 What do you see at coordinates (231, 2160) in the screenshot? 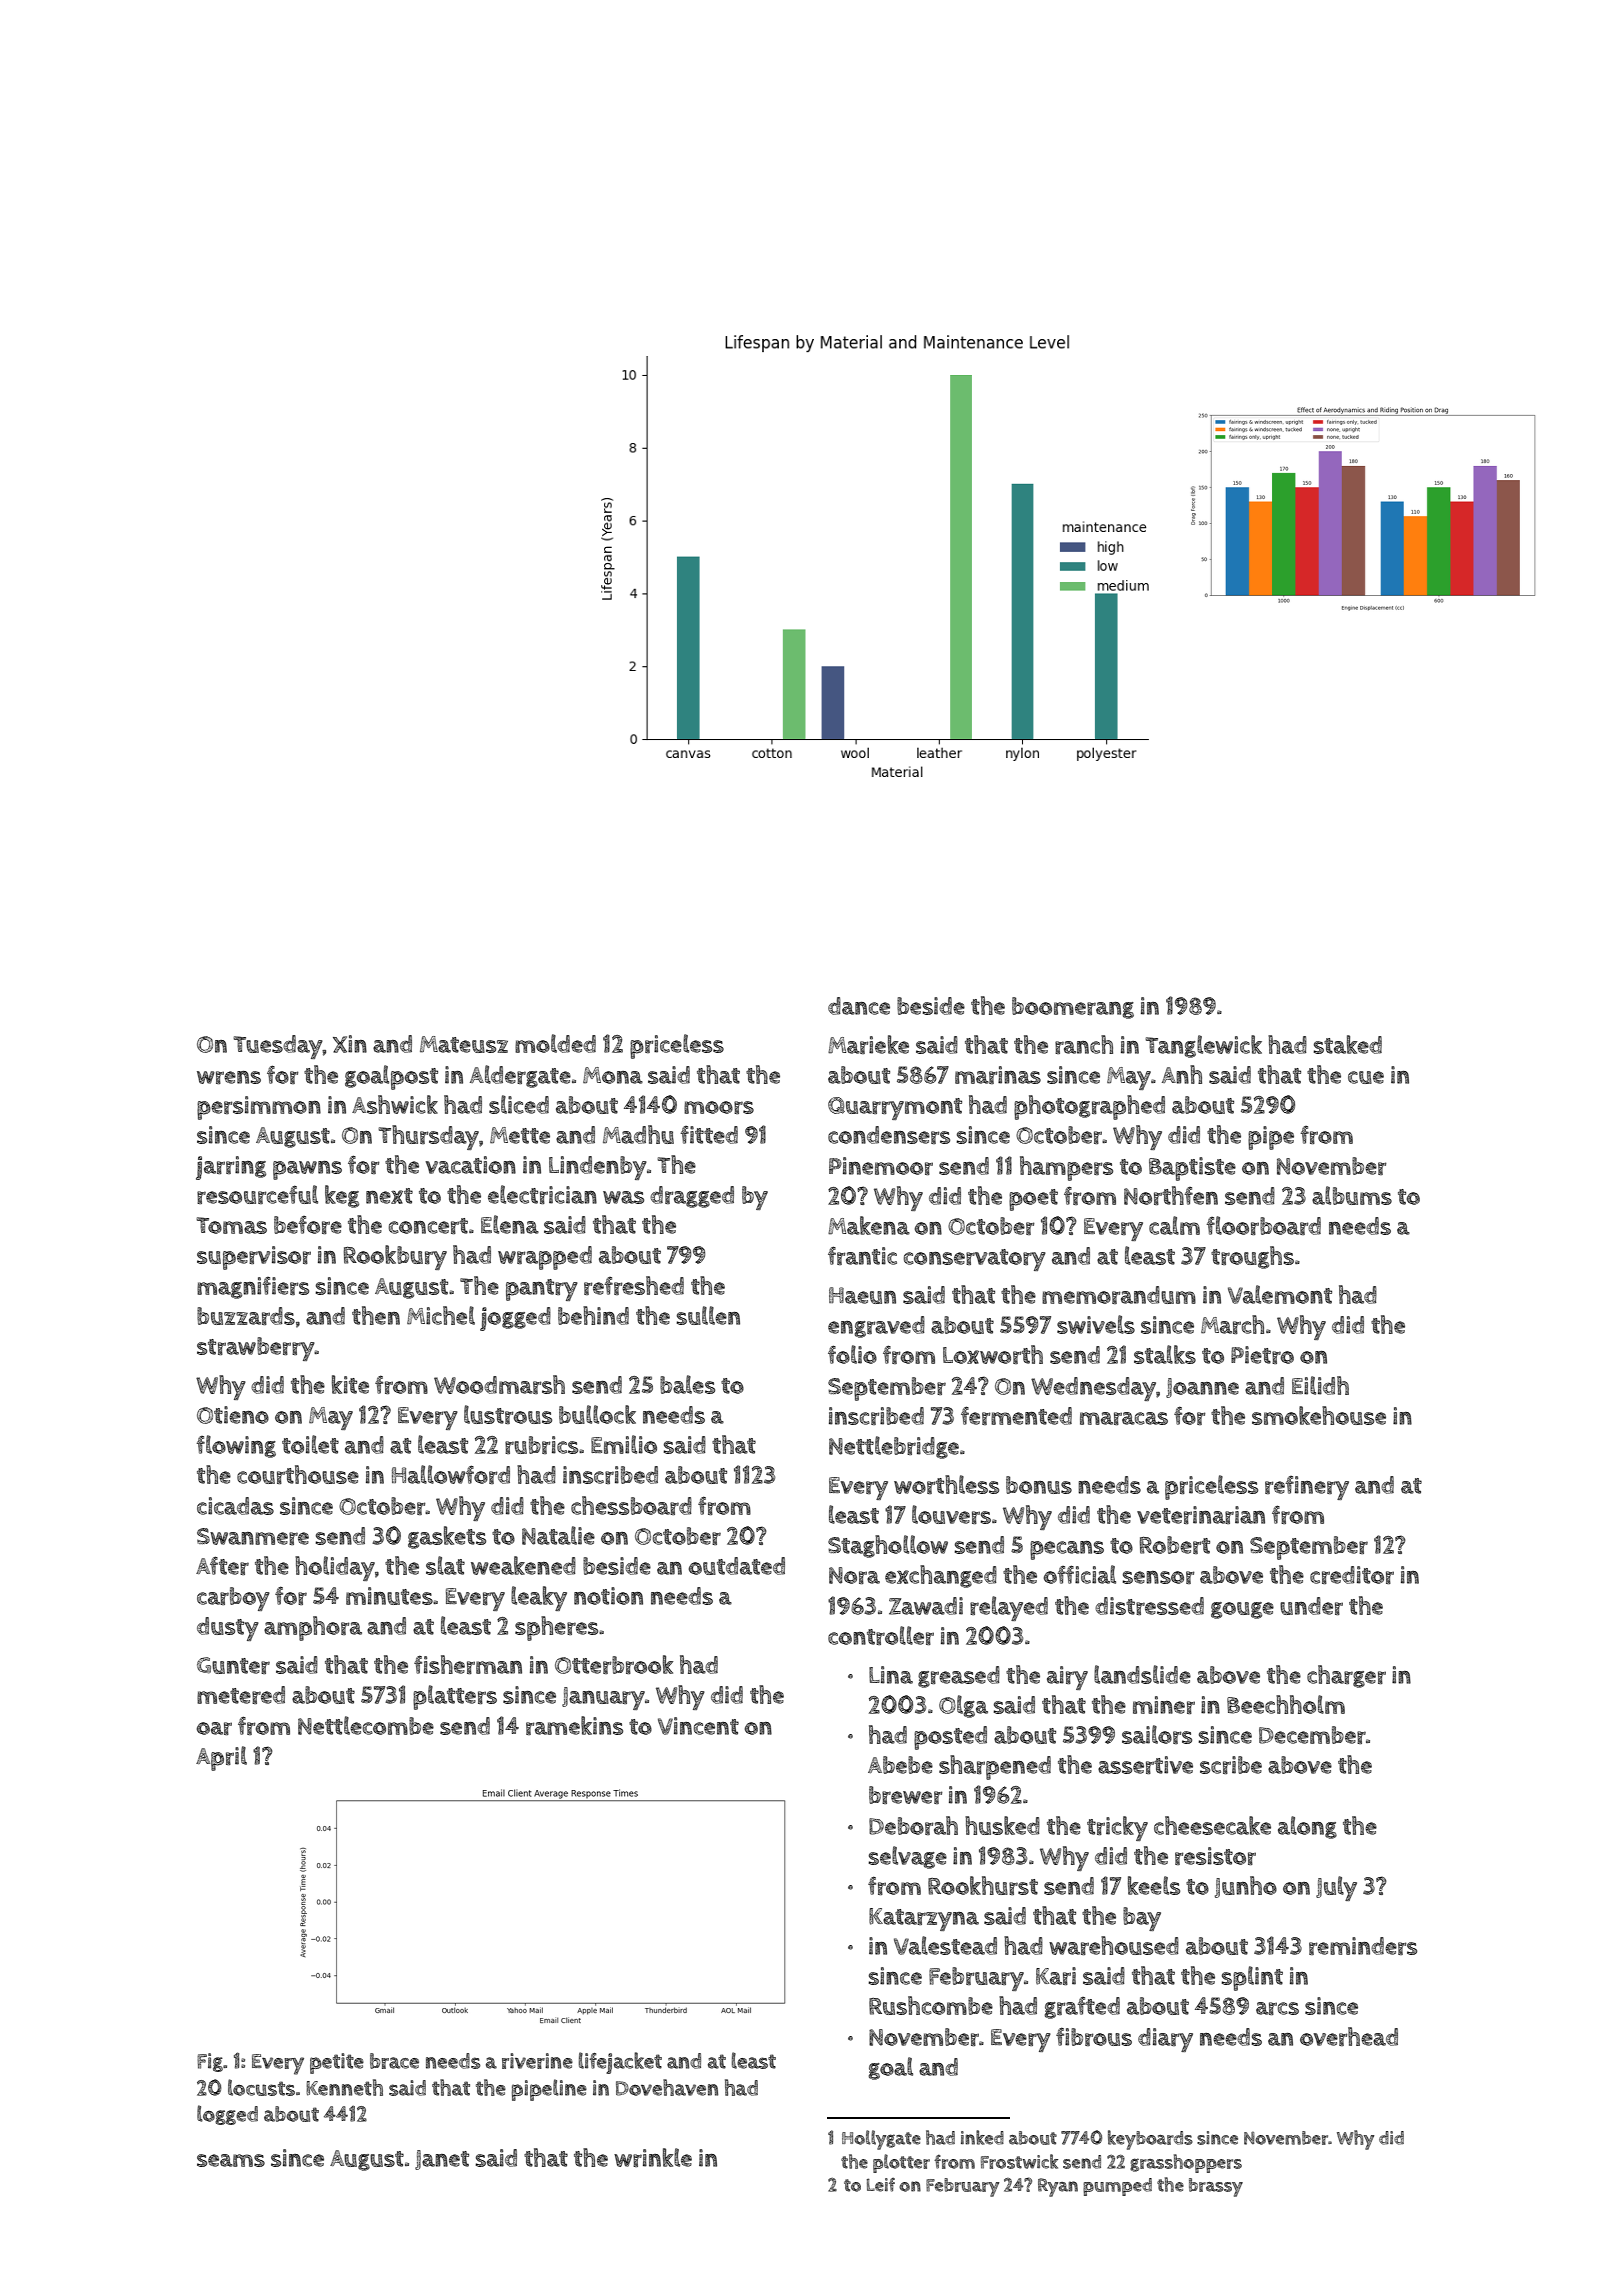
I see `seams` at bounding box center [231, 2160].
